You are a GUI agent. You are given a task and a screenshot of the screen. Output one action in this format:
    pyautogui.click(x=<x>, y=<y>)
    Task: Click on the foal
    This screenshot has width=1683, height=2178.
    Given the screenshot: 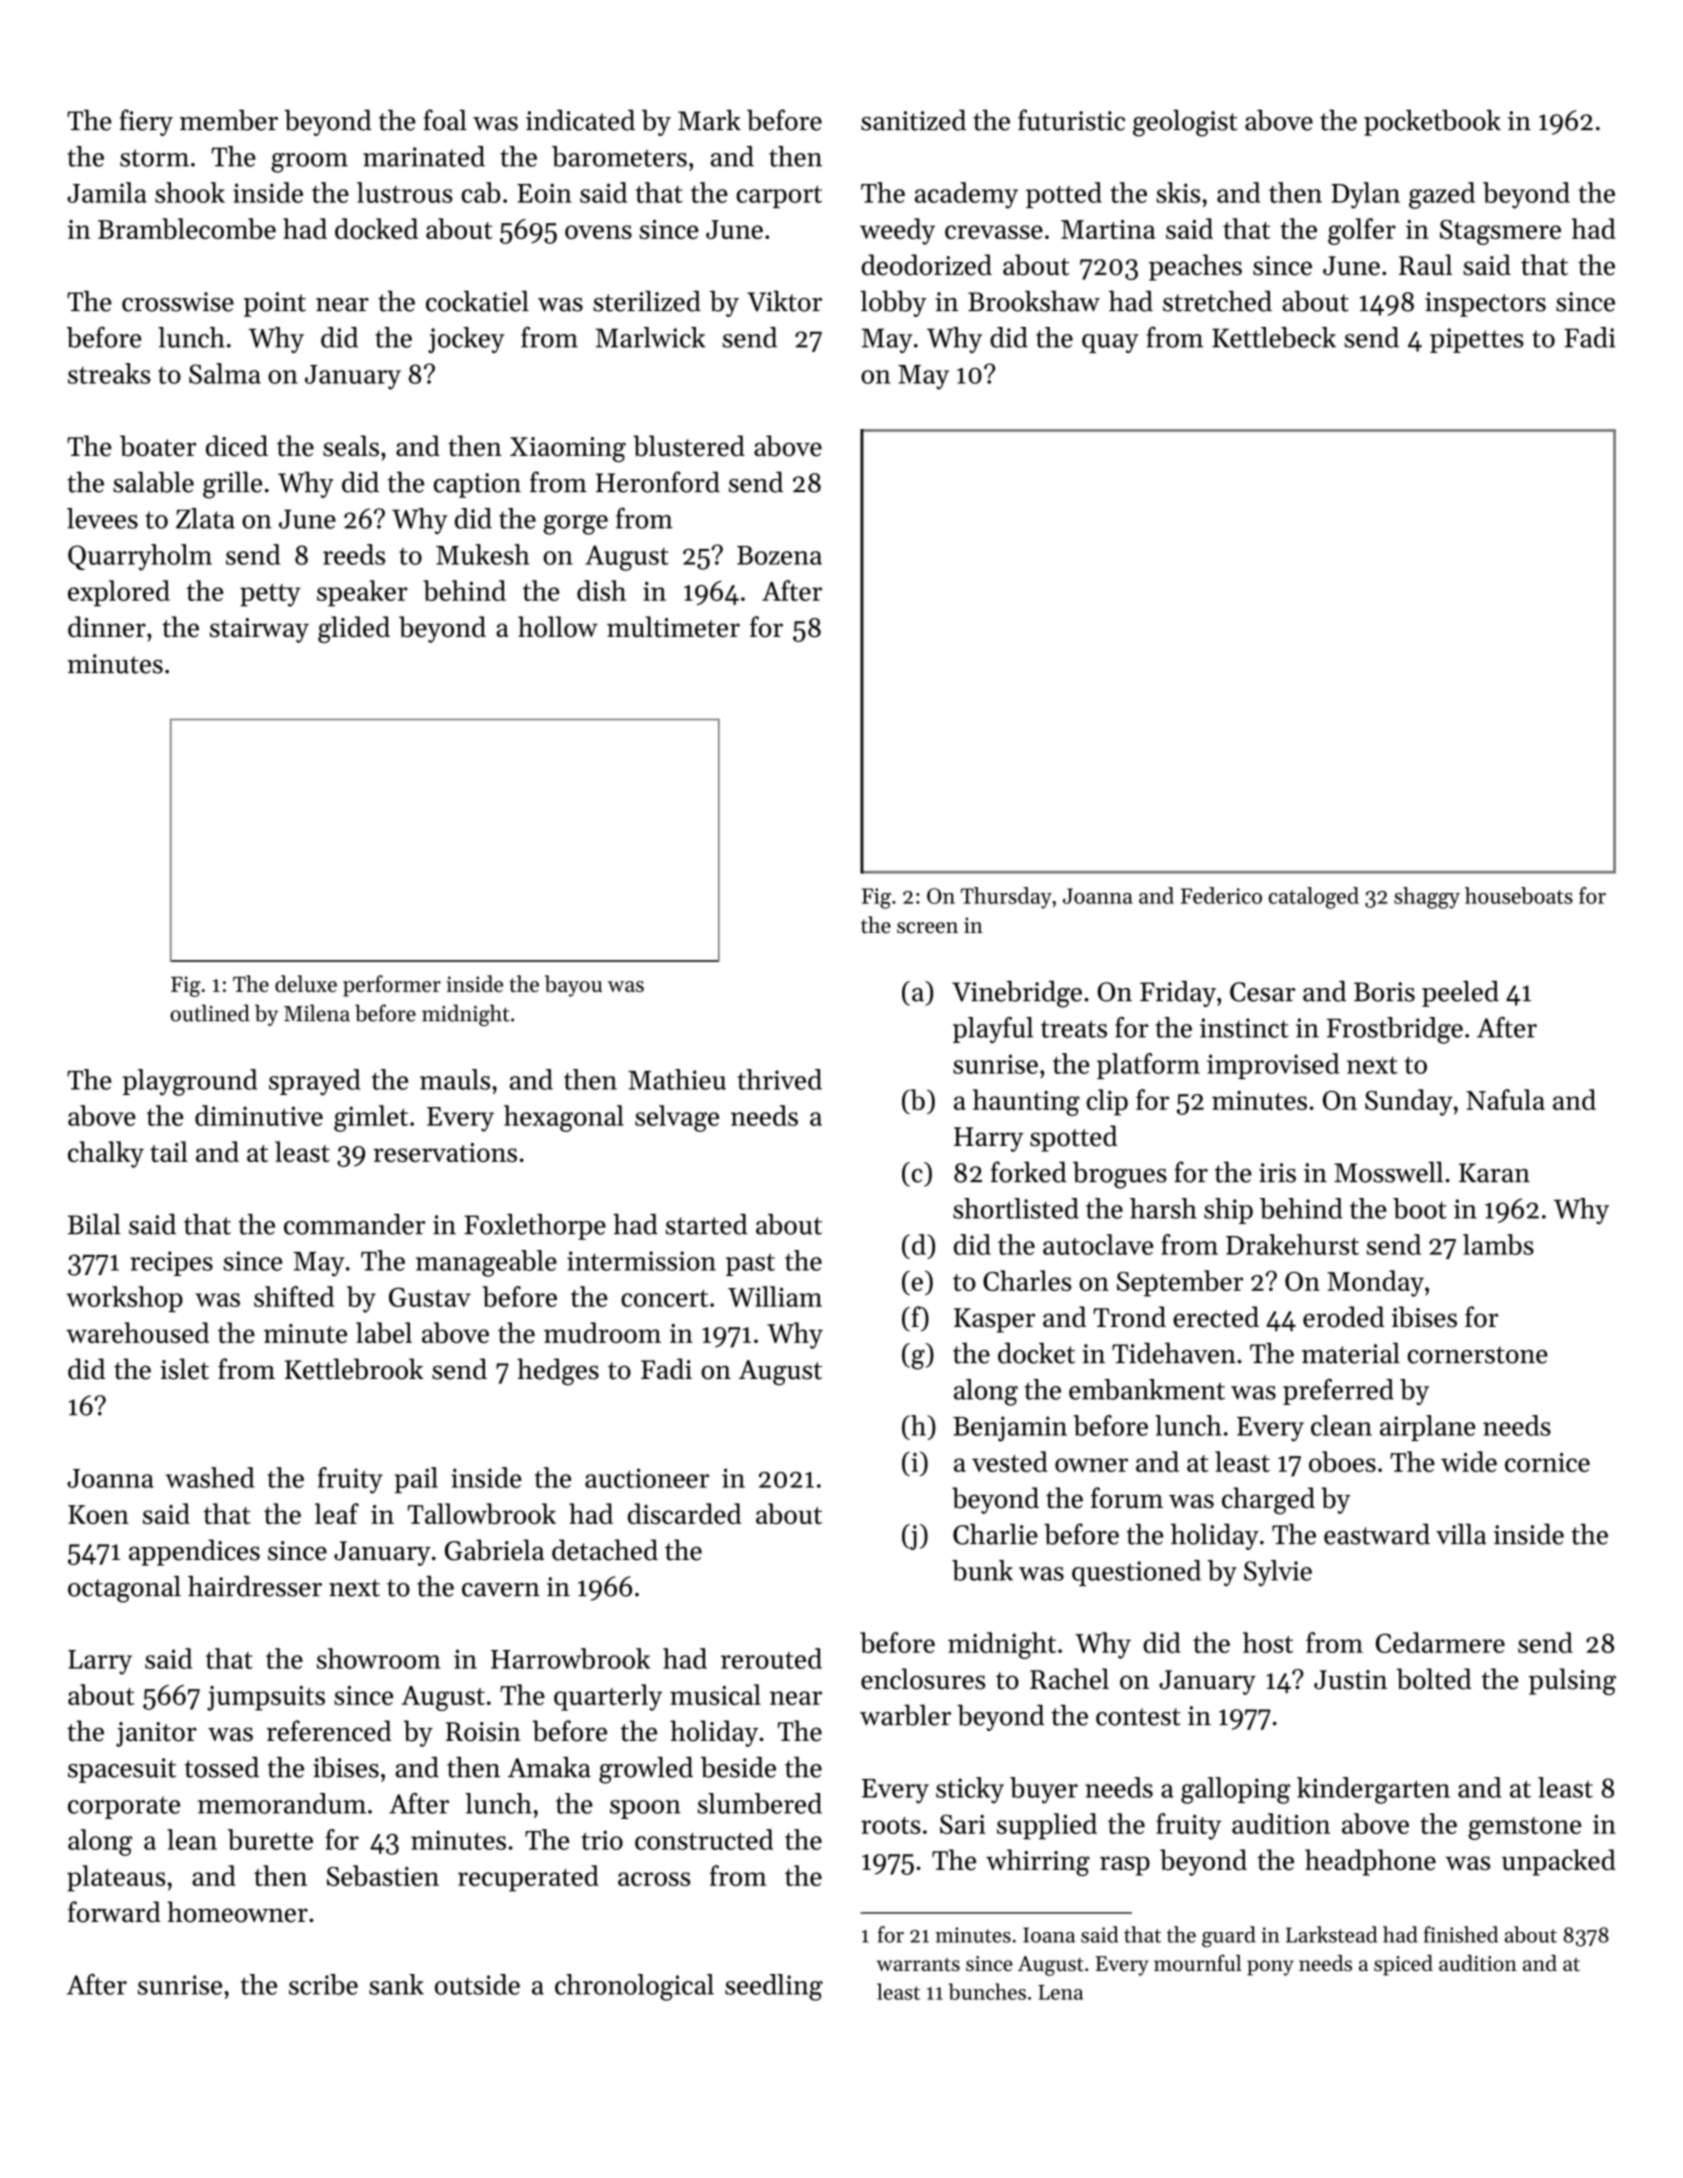 What is the action you would take?
    pyautogui.click(x=445, y=120)
